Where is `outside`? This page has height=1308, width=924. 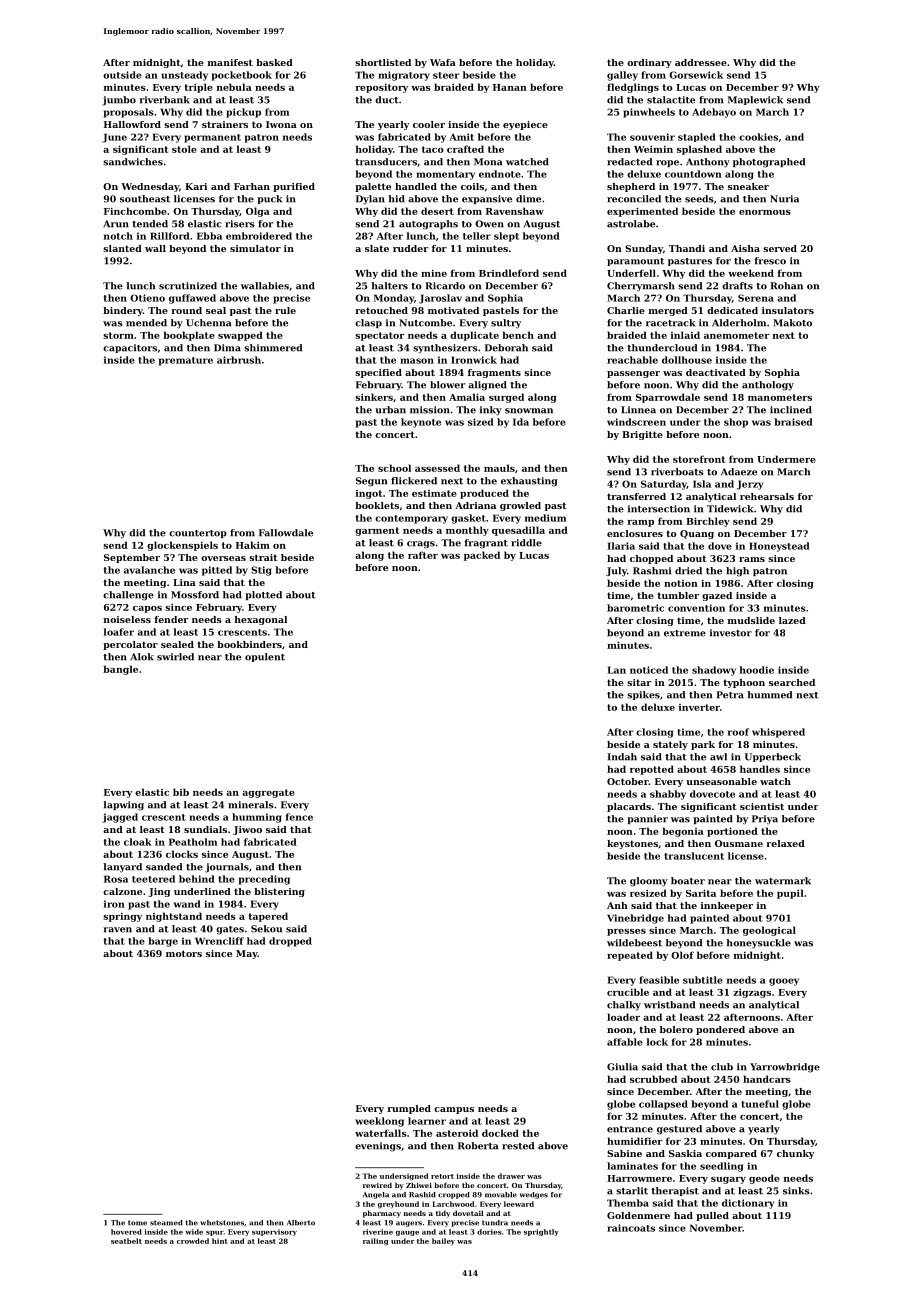
outside is located at coordinates (122, 75).
